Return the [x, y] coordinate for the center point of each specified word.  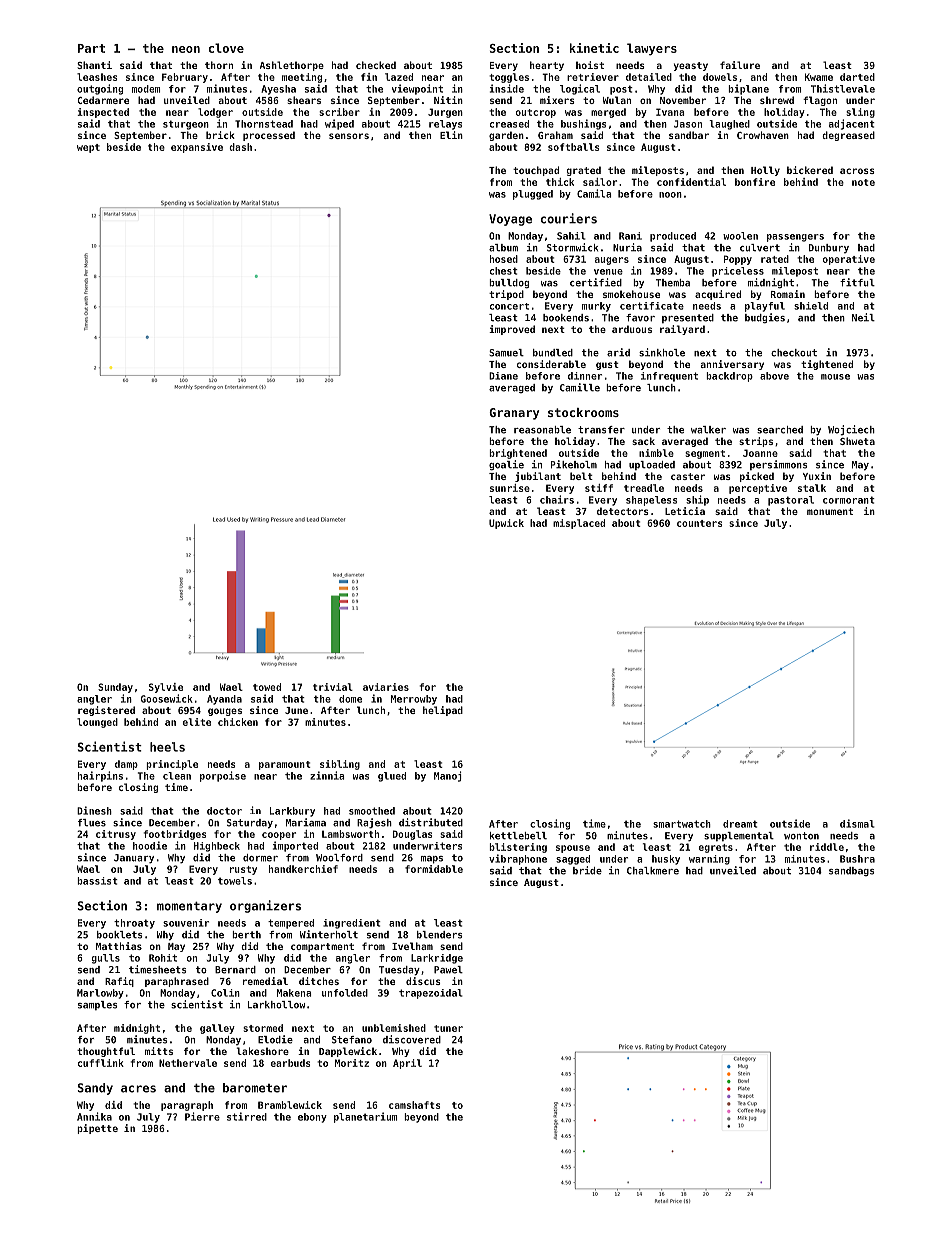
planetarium [365, 1117]
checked [376, 65]
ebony [312, 1118]
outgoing [100, 89]
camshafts [415, 1105]
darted [857, 77]
